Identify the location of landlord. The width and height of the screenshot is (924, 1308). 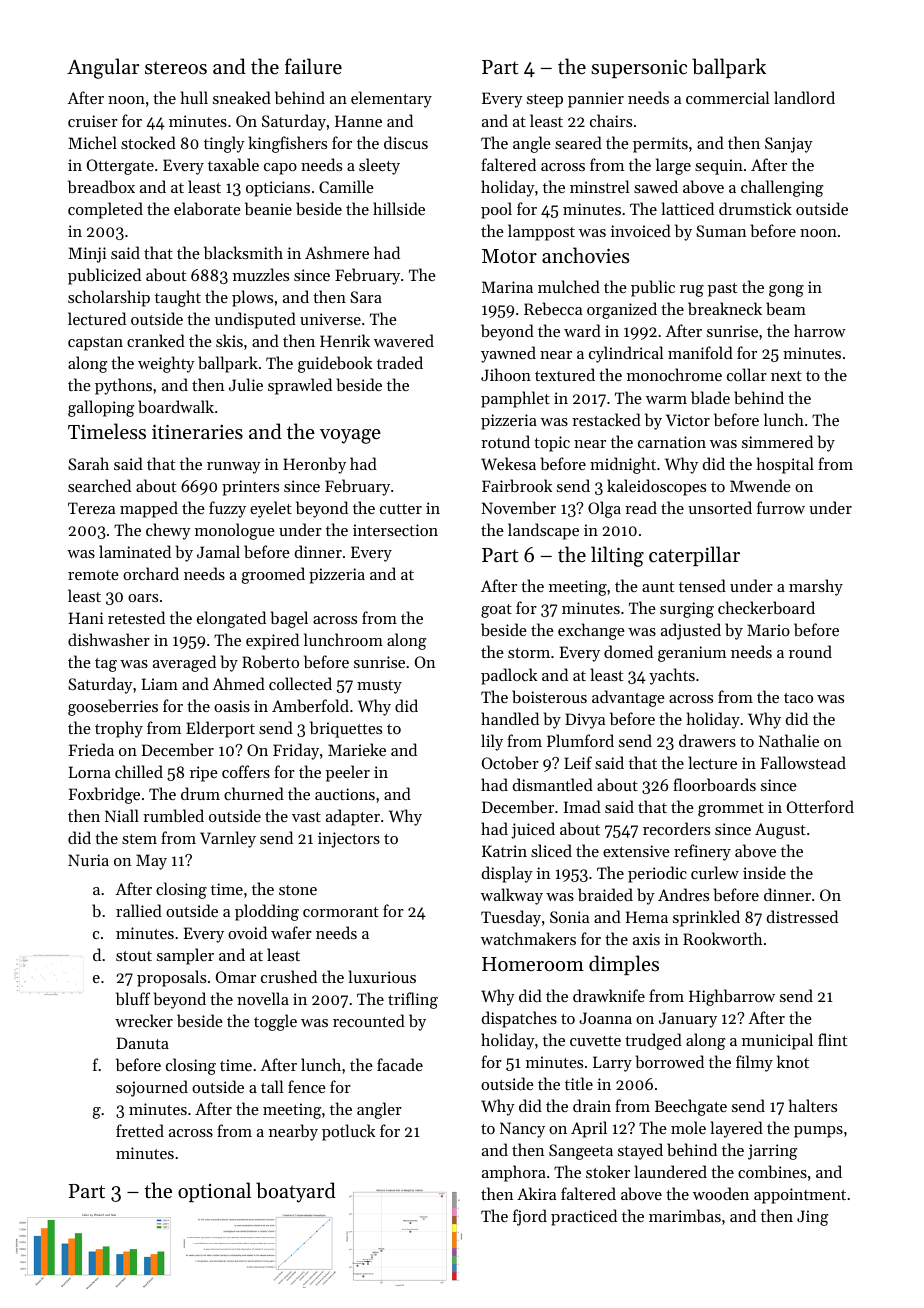
(804, 97).
